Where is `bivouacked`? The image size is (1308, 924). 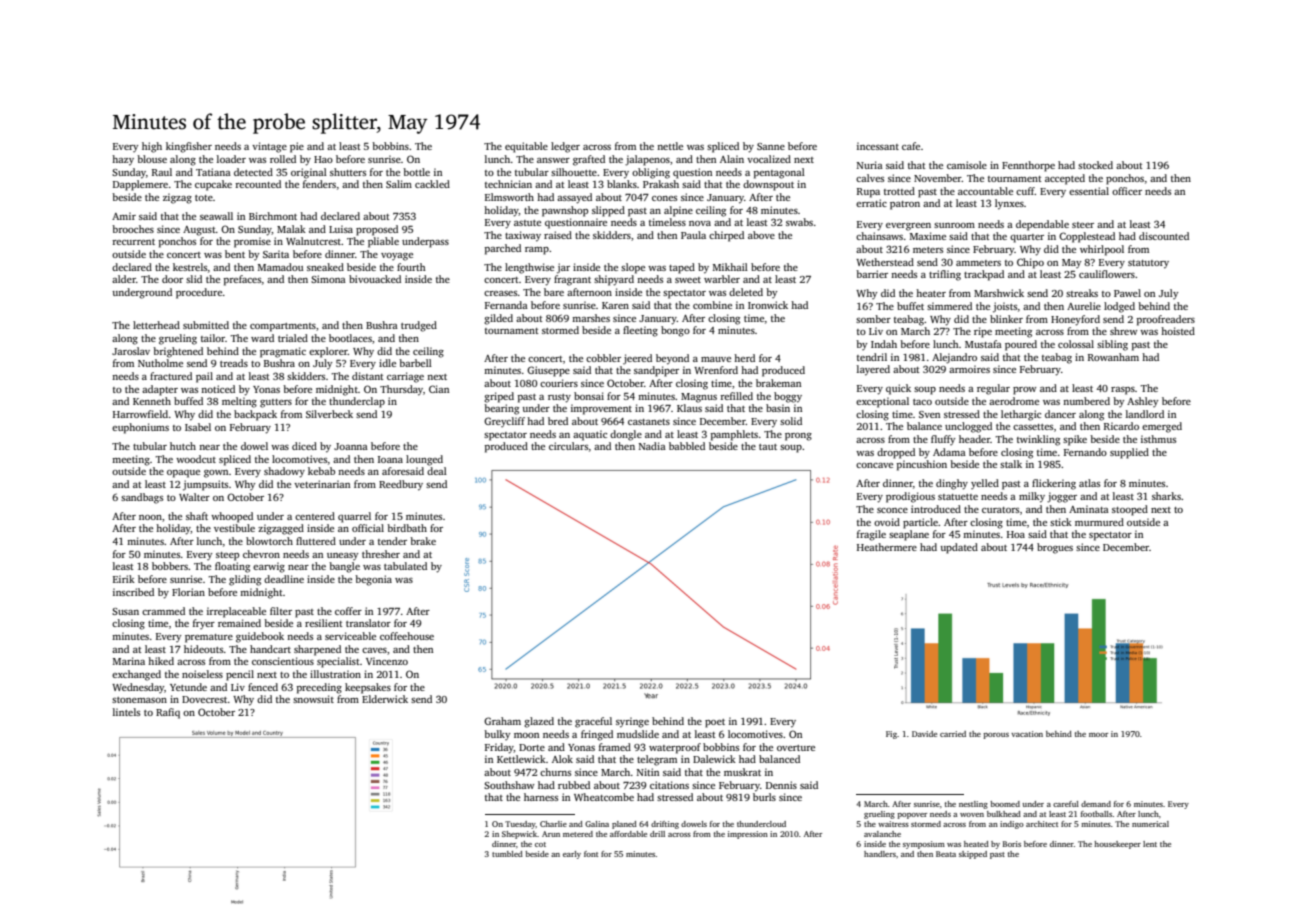
bivouacked is located at coordinates (375, 279).
